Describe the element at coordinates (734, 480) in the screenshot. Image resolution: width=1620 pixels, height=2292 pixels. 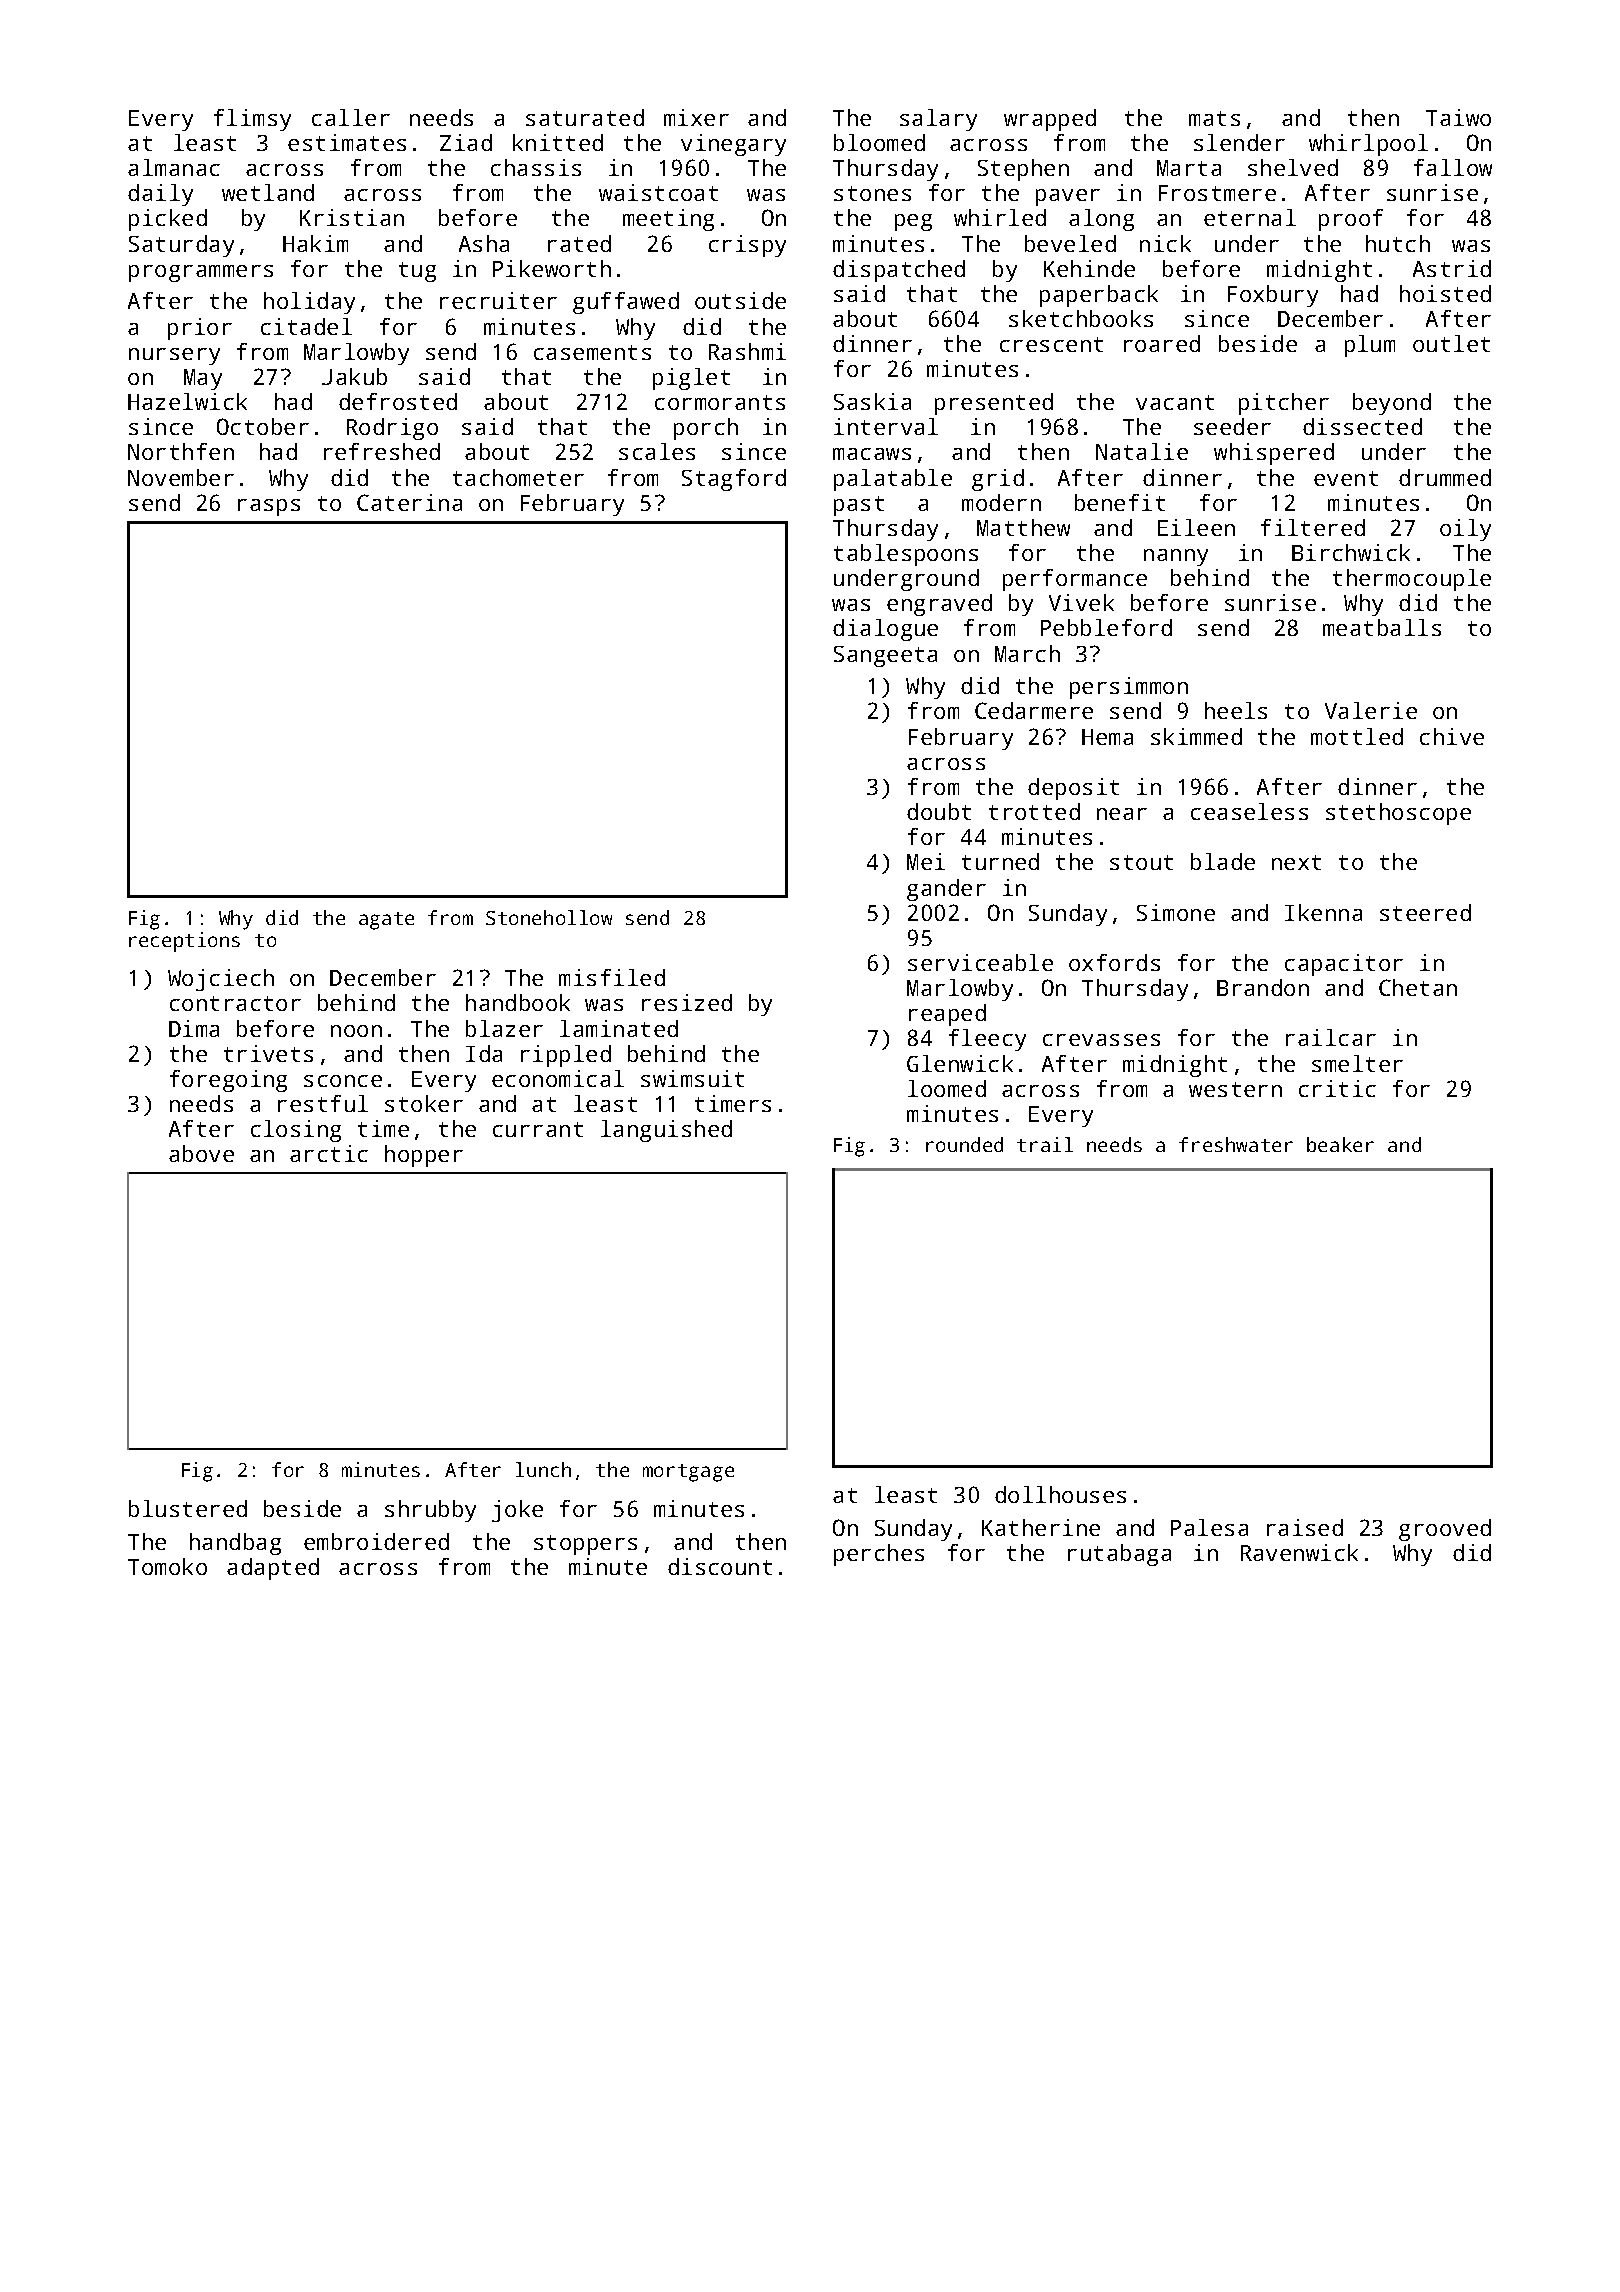
I see `Stagford` at that location.
